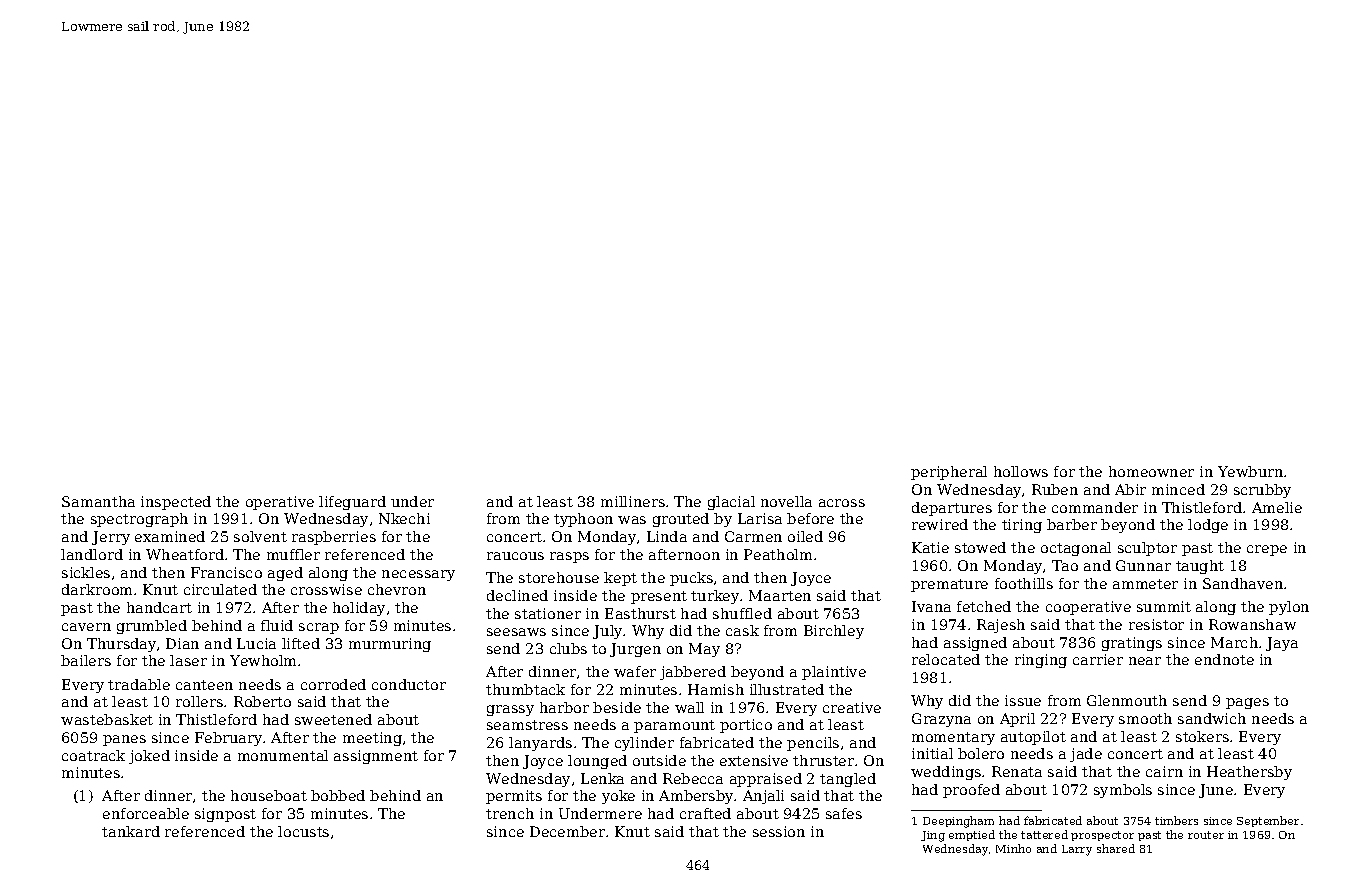 This document has height=887, width=1372. Describe the element at coordinates (92, 554) in the document. I see `landlord` at that location.
